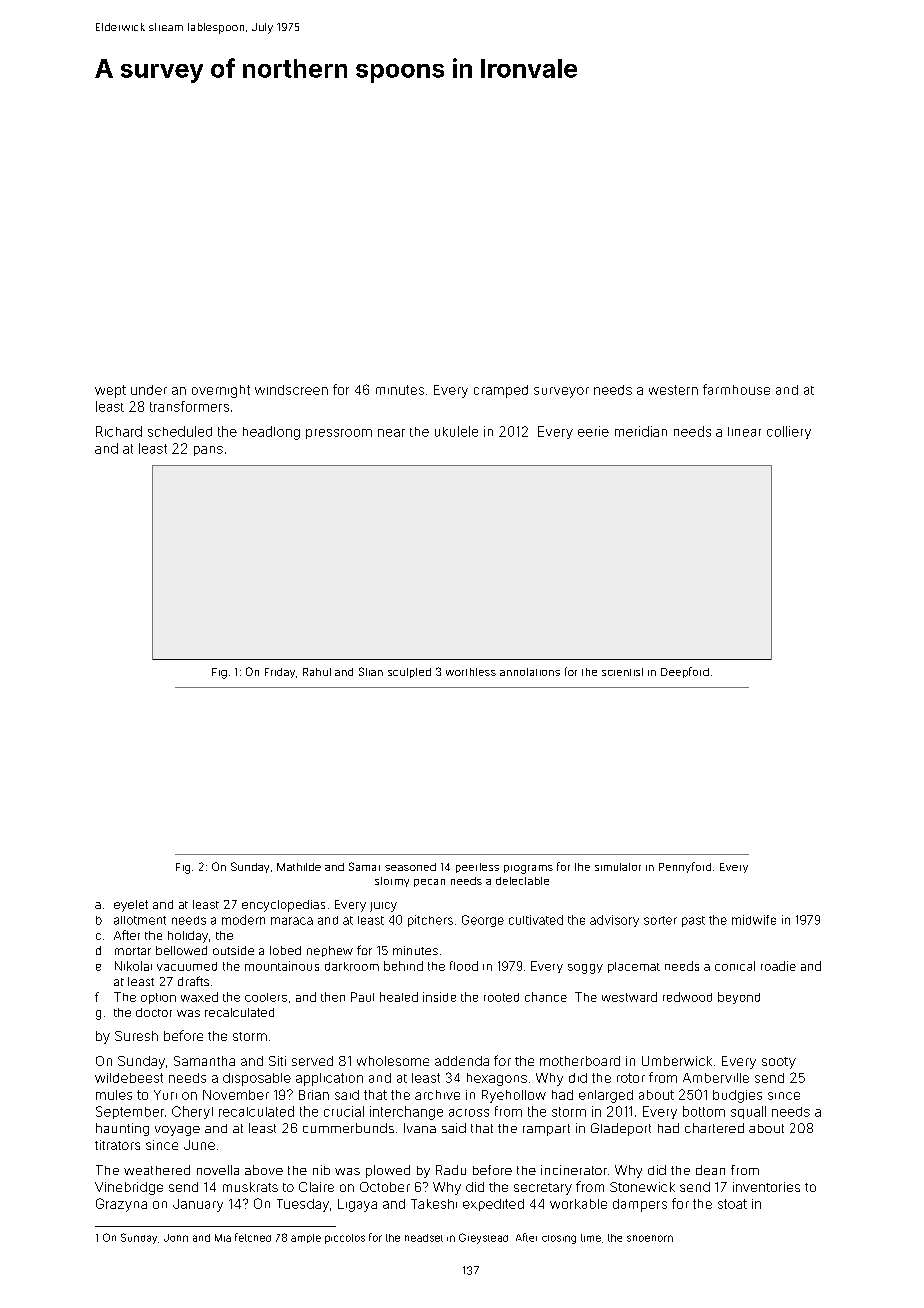 This screenshot has height=1308, width=924. What do you see at coordinates (456, 431) in the screenshot?
I see `ukulele` at bounding box center [456, 431].
